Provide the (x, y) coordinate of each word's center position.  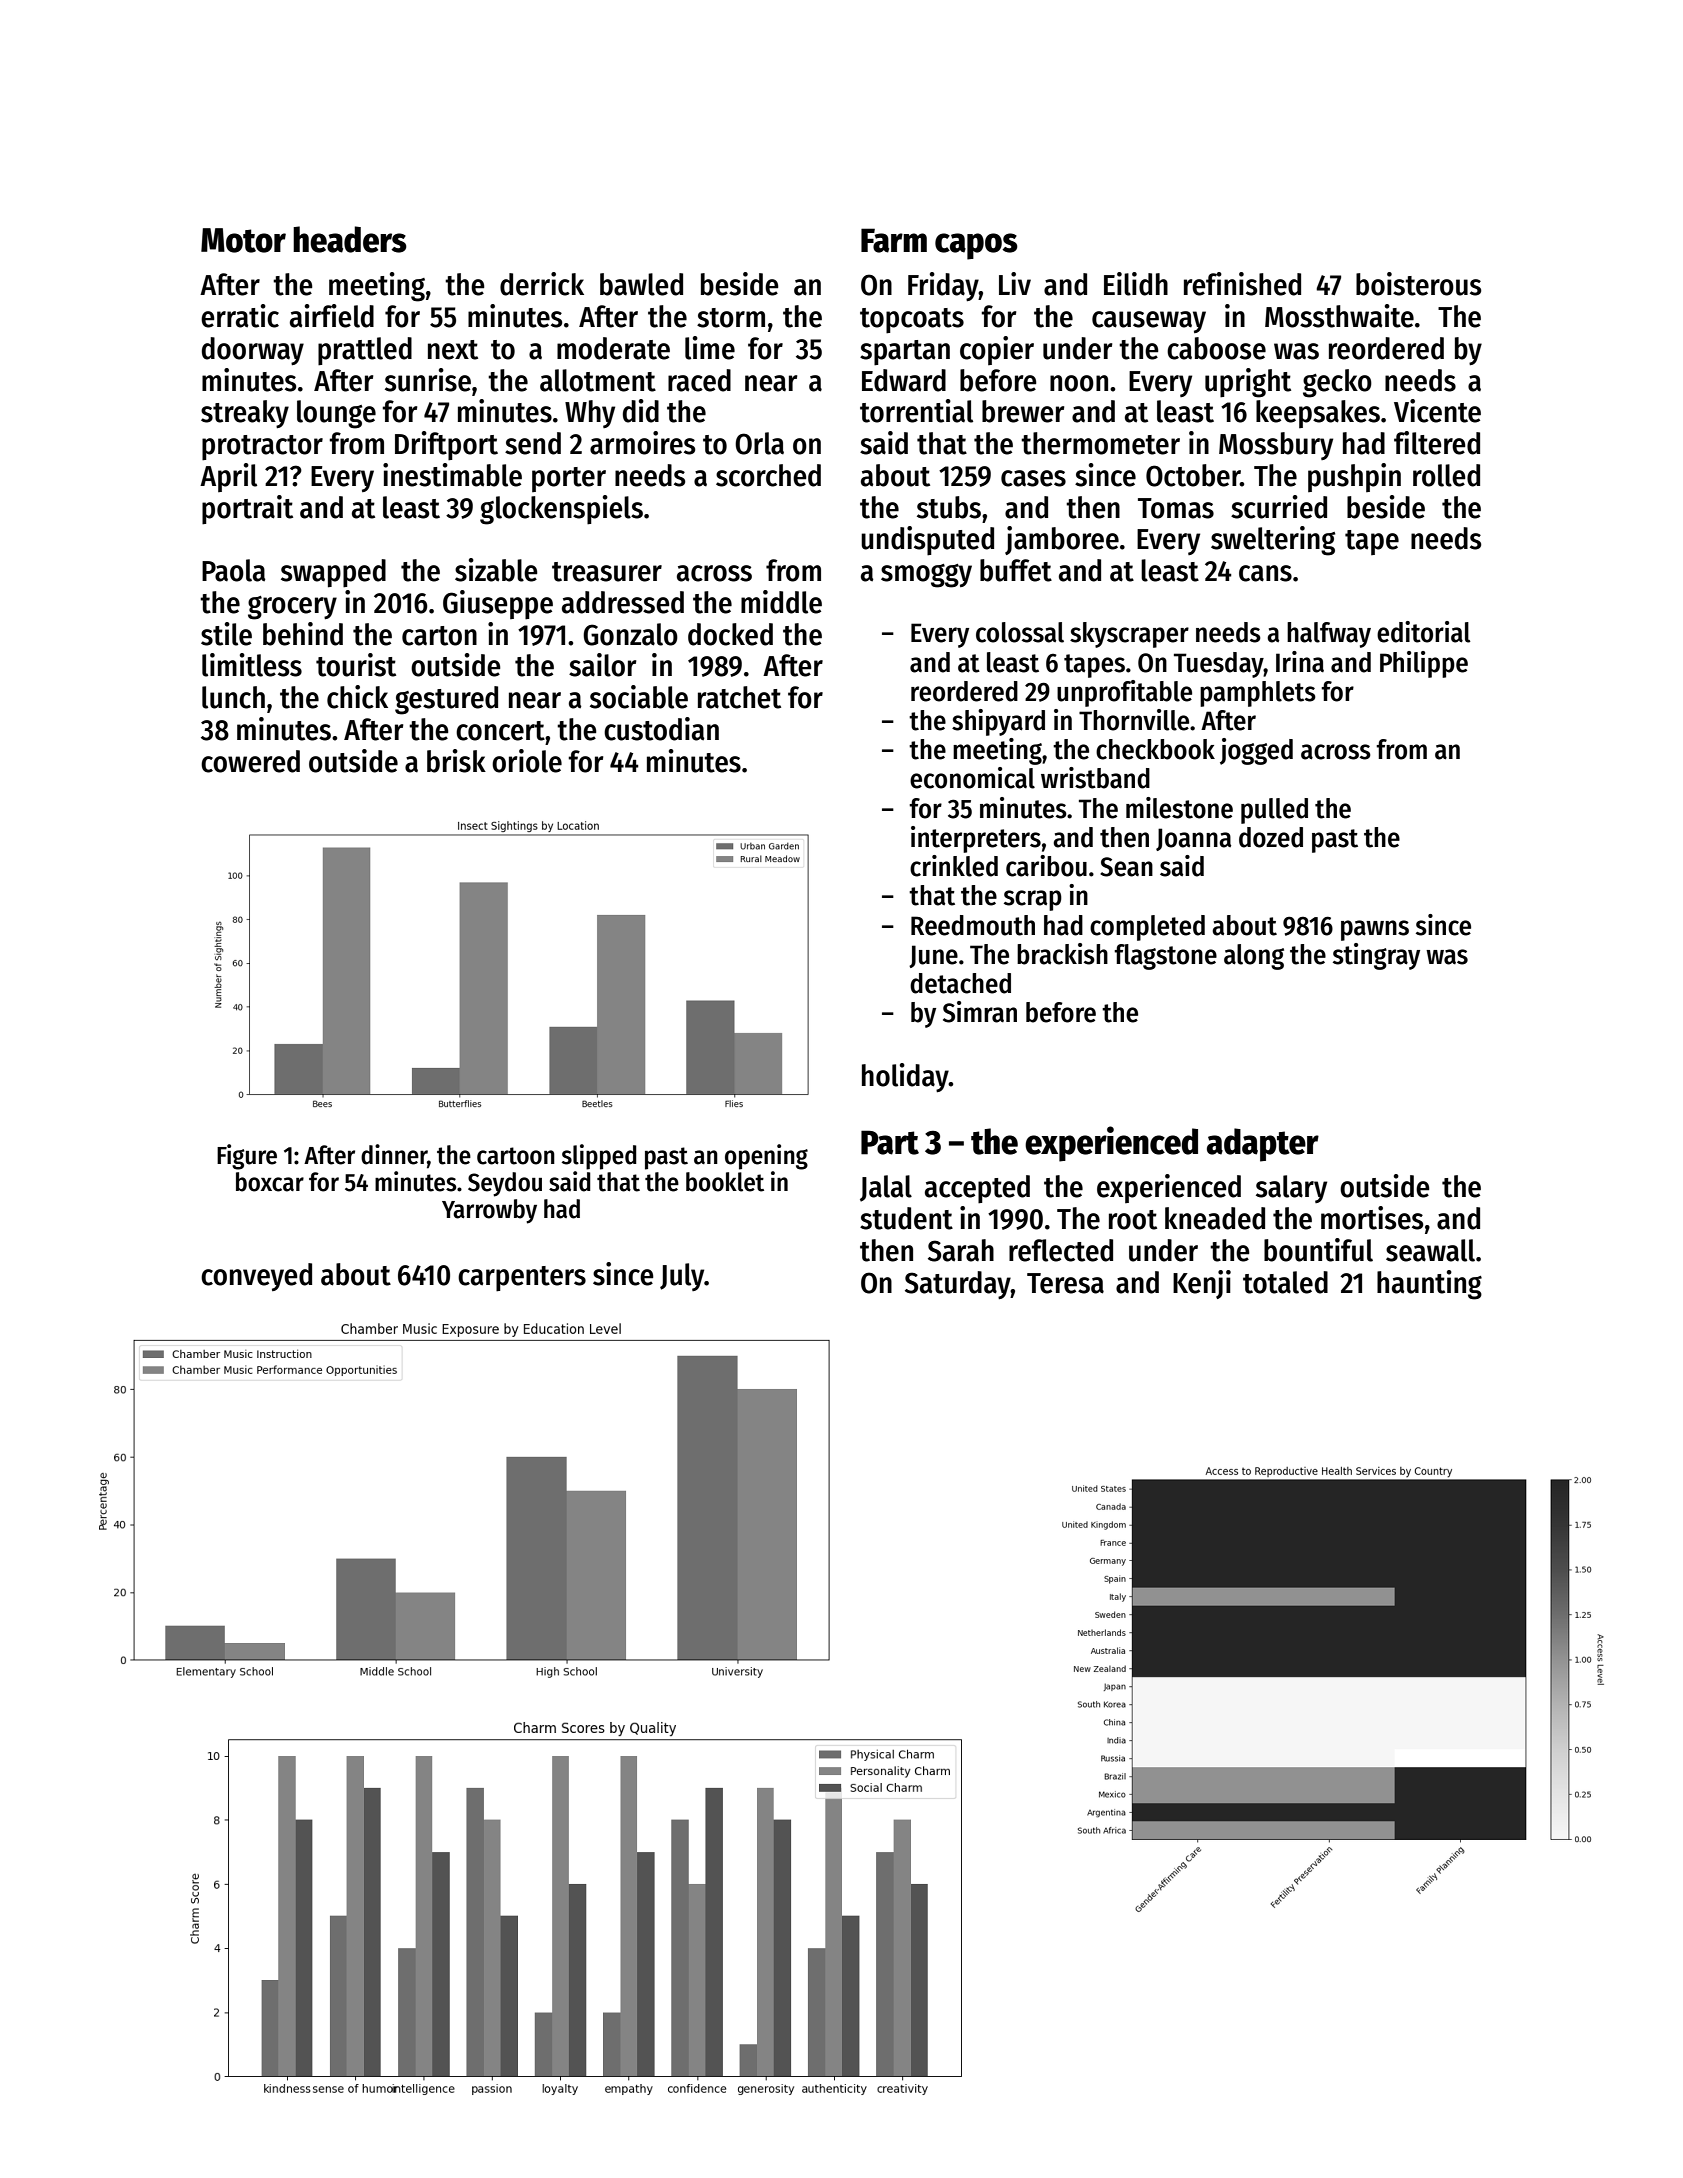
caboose (1216, 348)
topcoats (912, 321)
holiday (905, 1077)
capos (976, 246)
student (906, 1218)
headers (350, 239)
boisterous (1418, 284)
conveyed (256, 1277)
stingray (1376, 956)
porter (569, 479)
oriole (527, 761)
